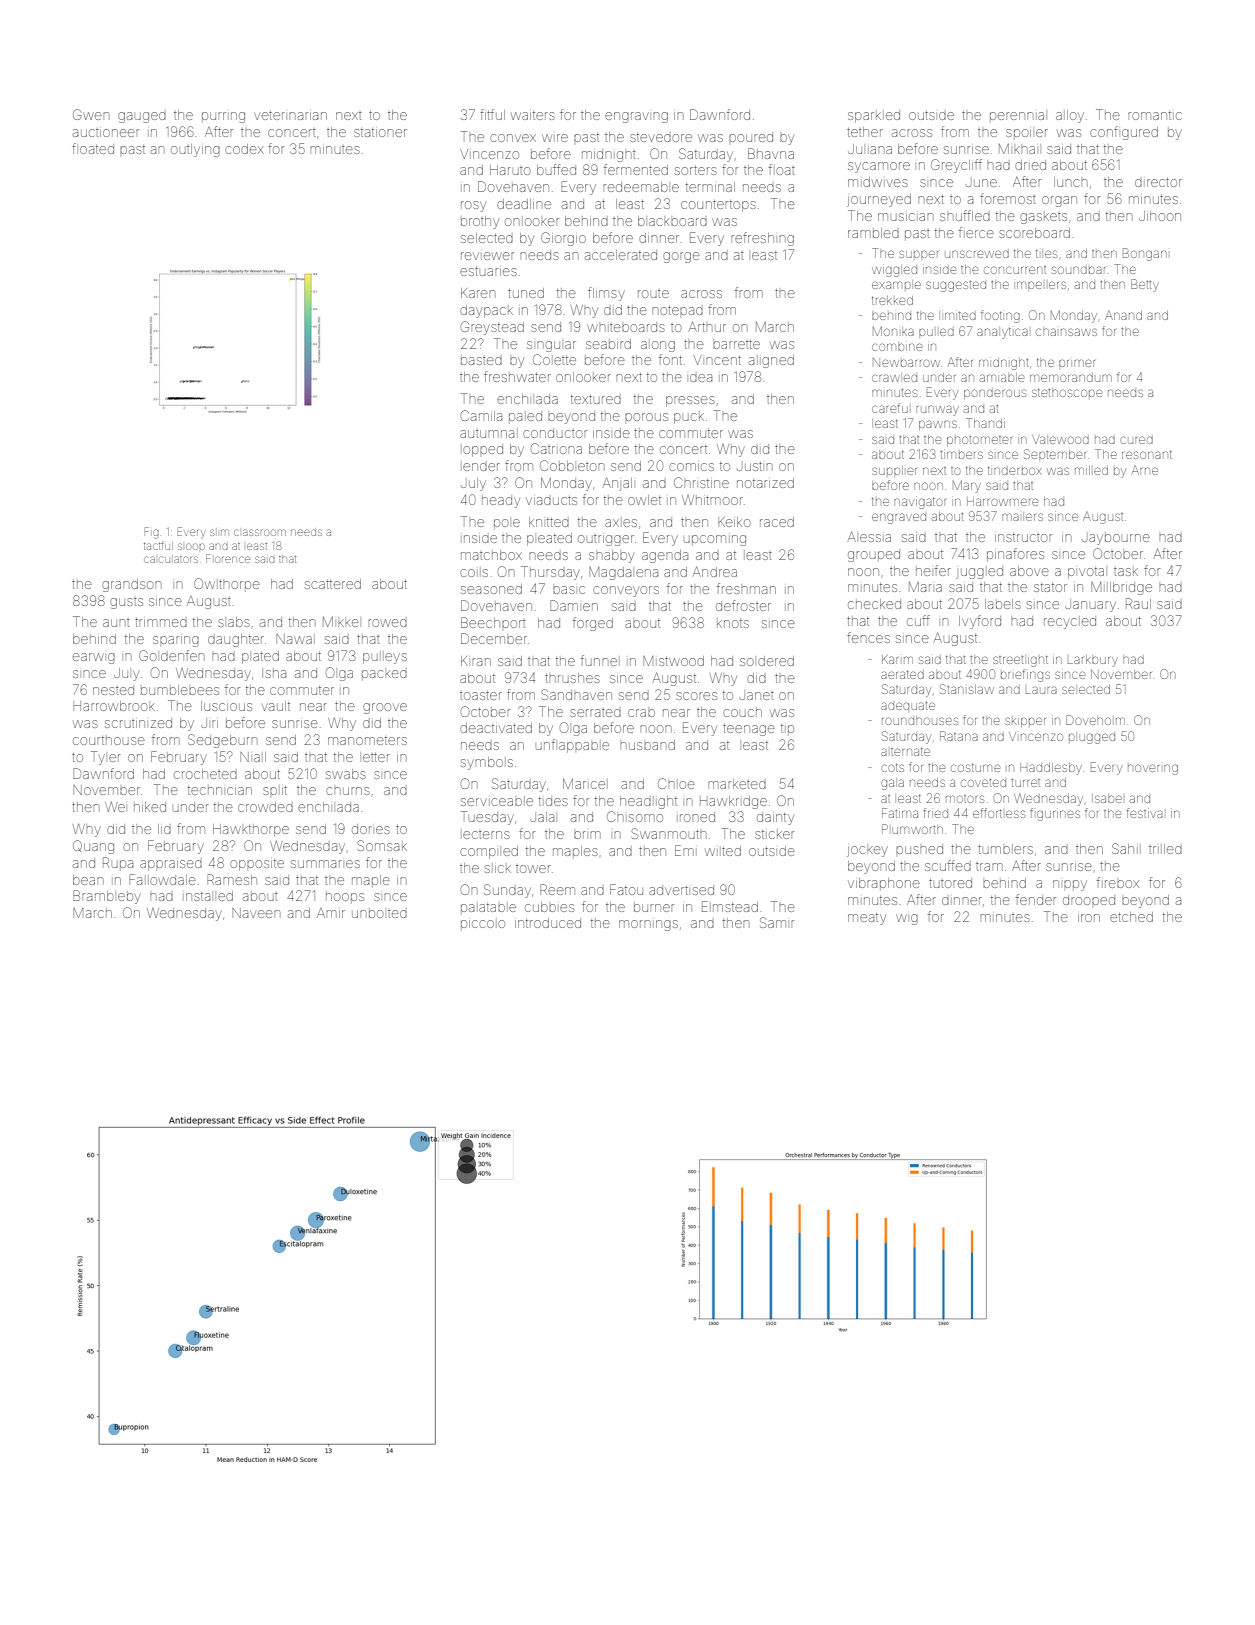 This image has width=1255, height=1625. Describe the element at coordinates (1155, 115) in the image. I see `romantic` at that location.
